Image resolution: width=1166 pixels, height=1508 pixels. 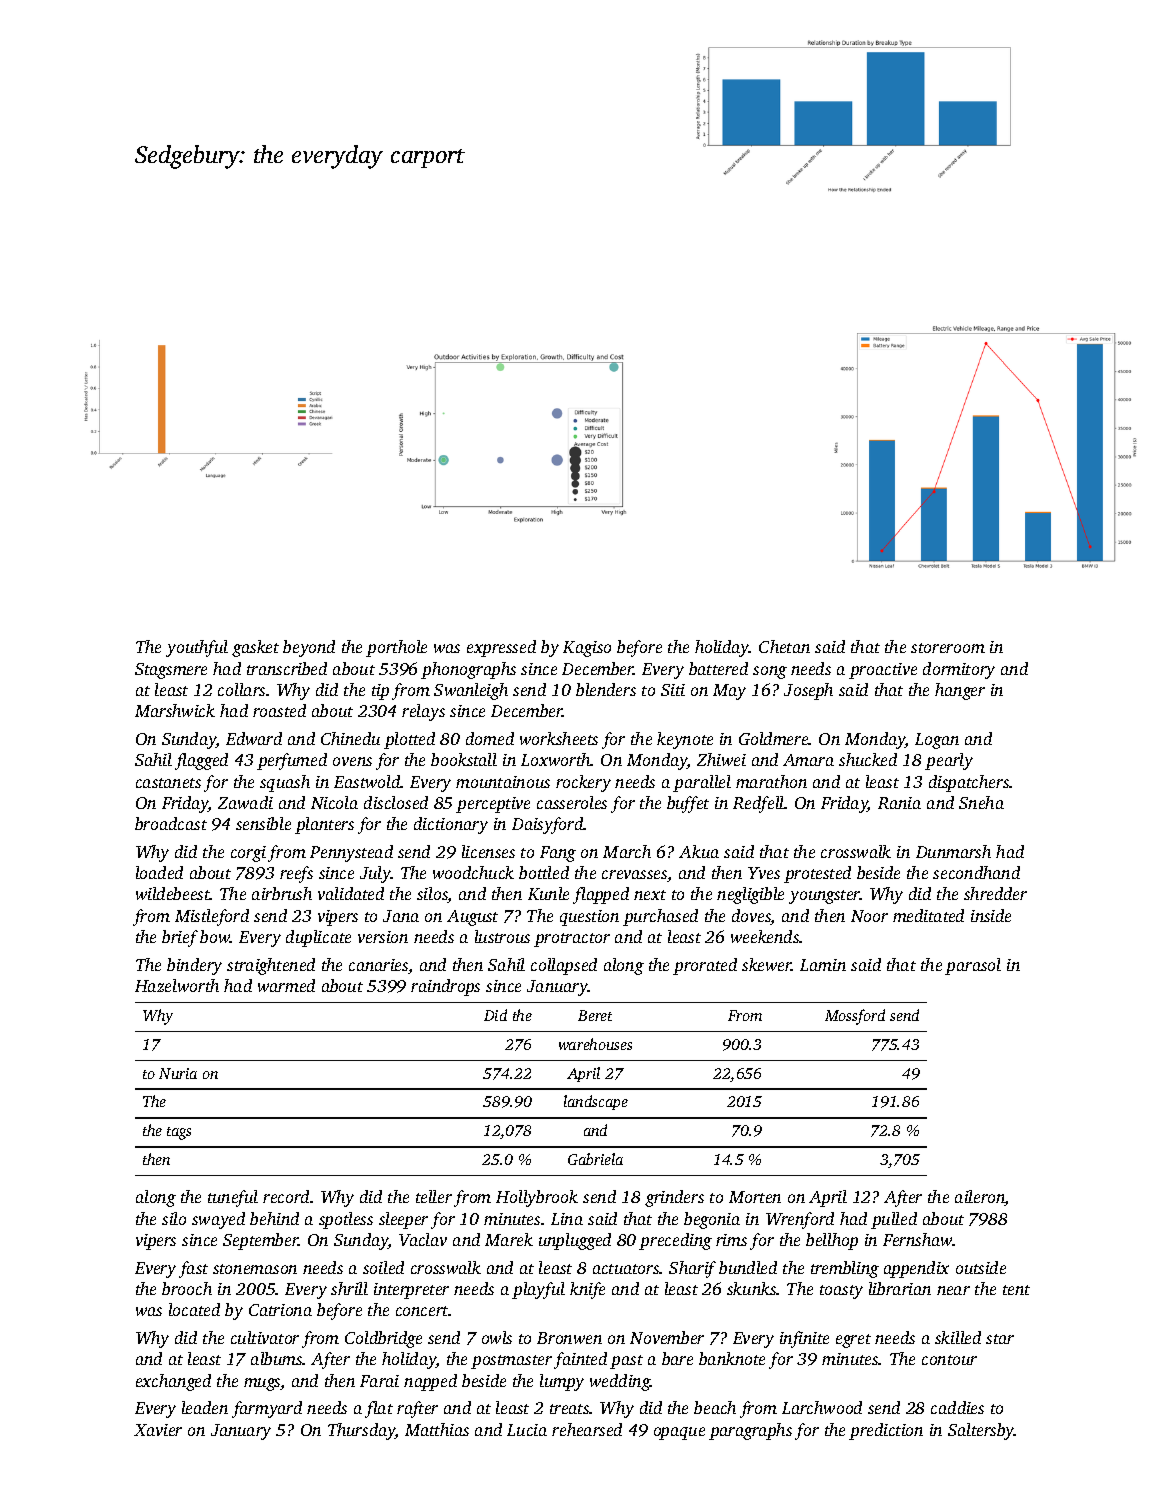 I want to click on Mossford, so click(x=855, y=1017).
